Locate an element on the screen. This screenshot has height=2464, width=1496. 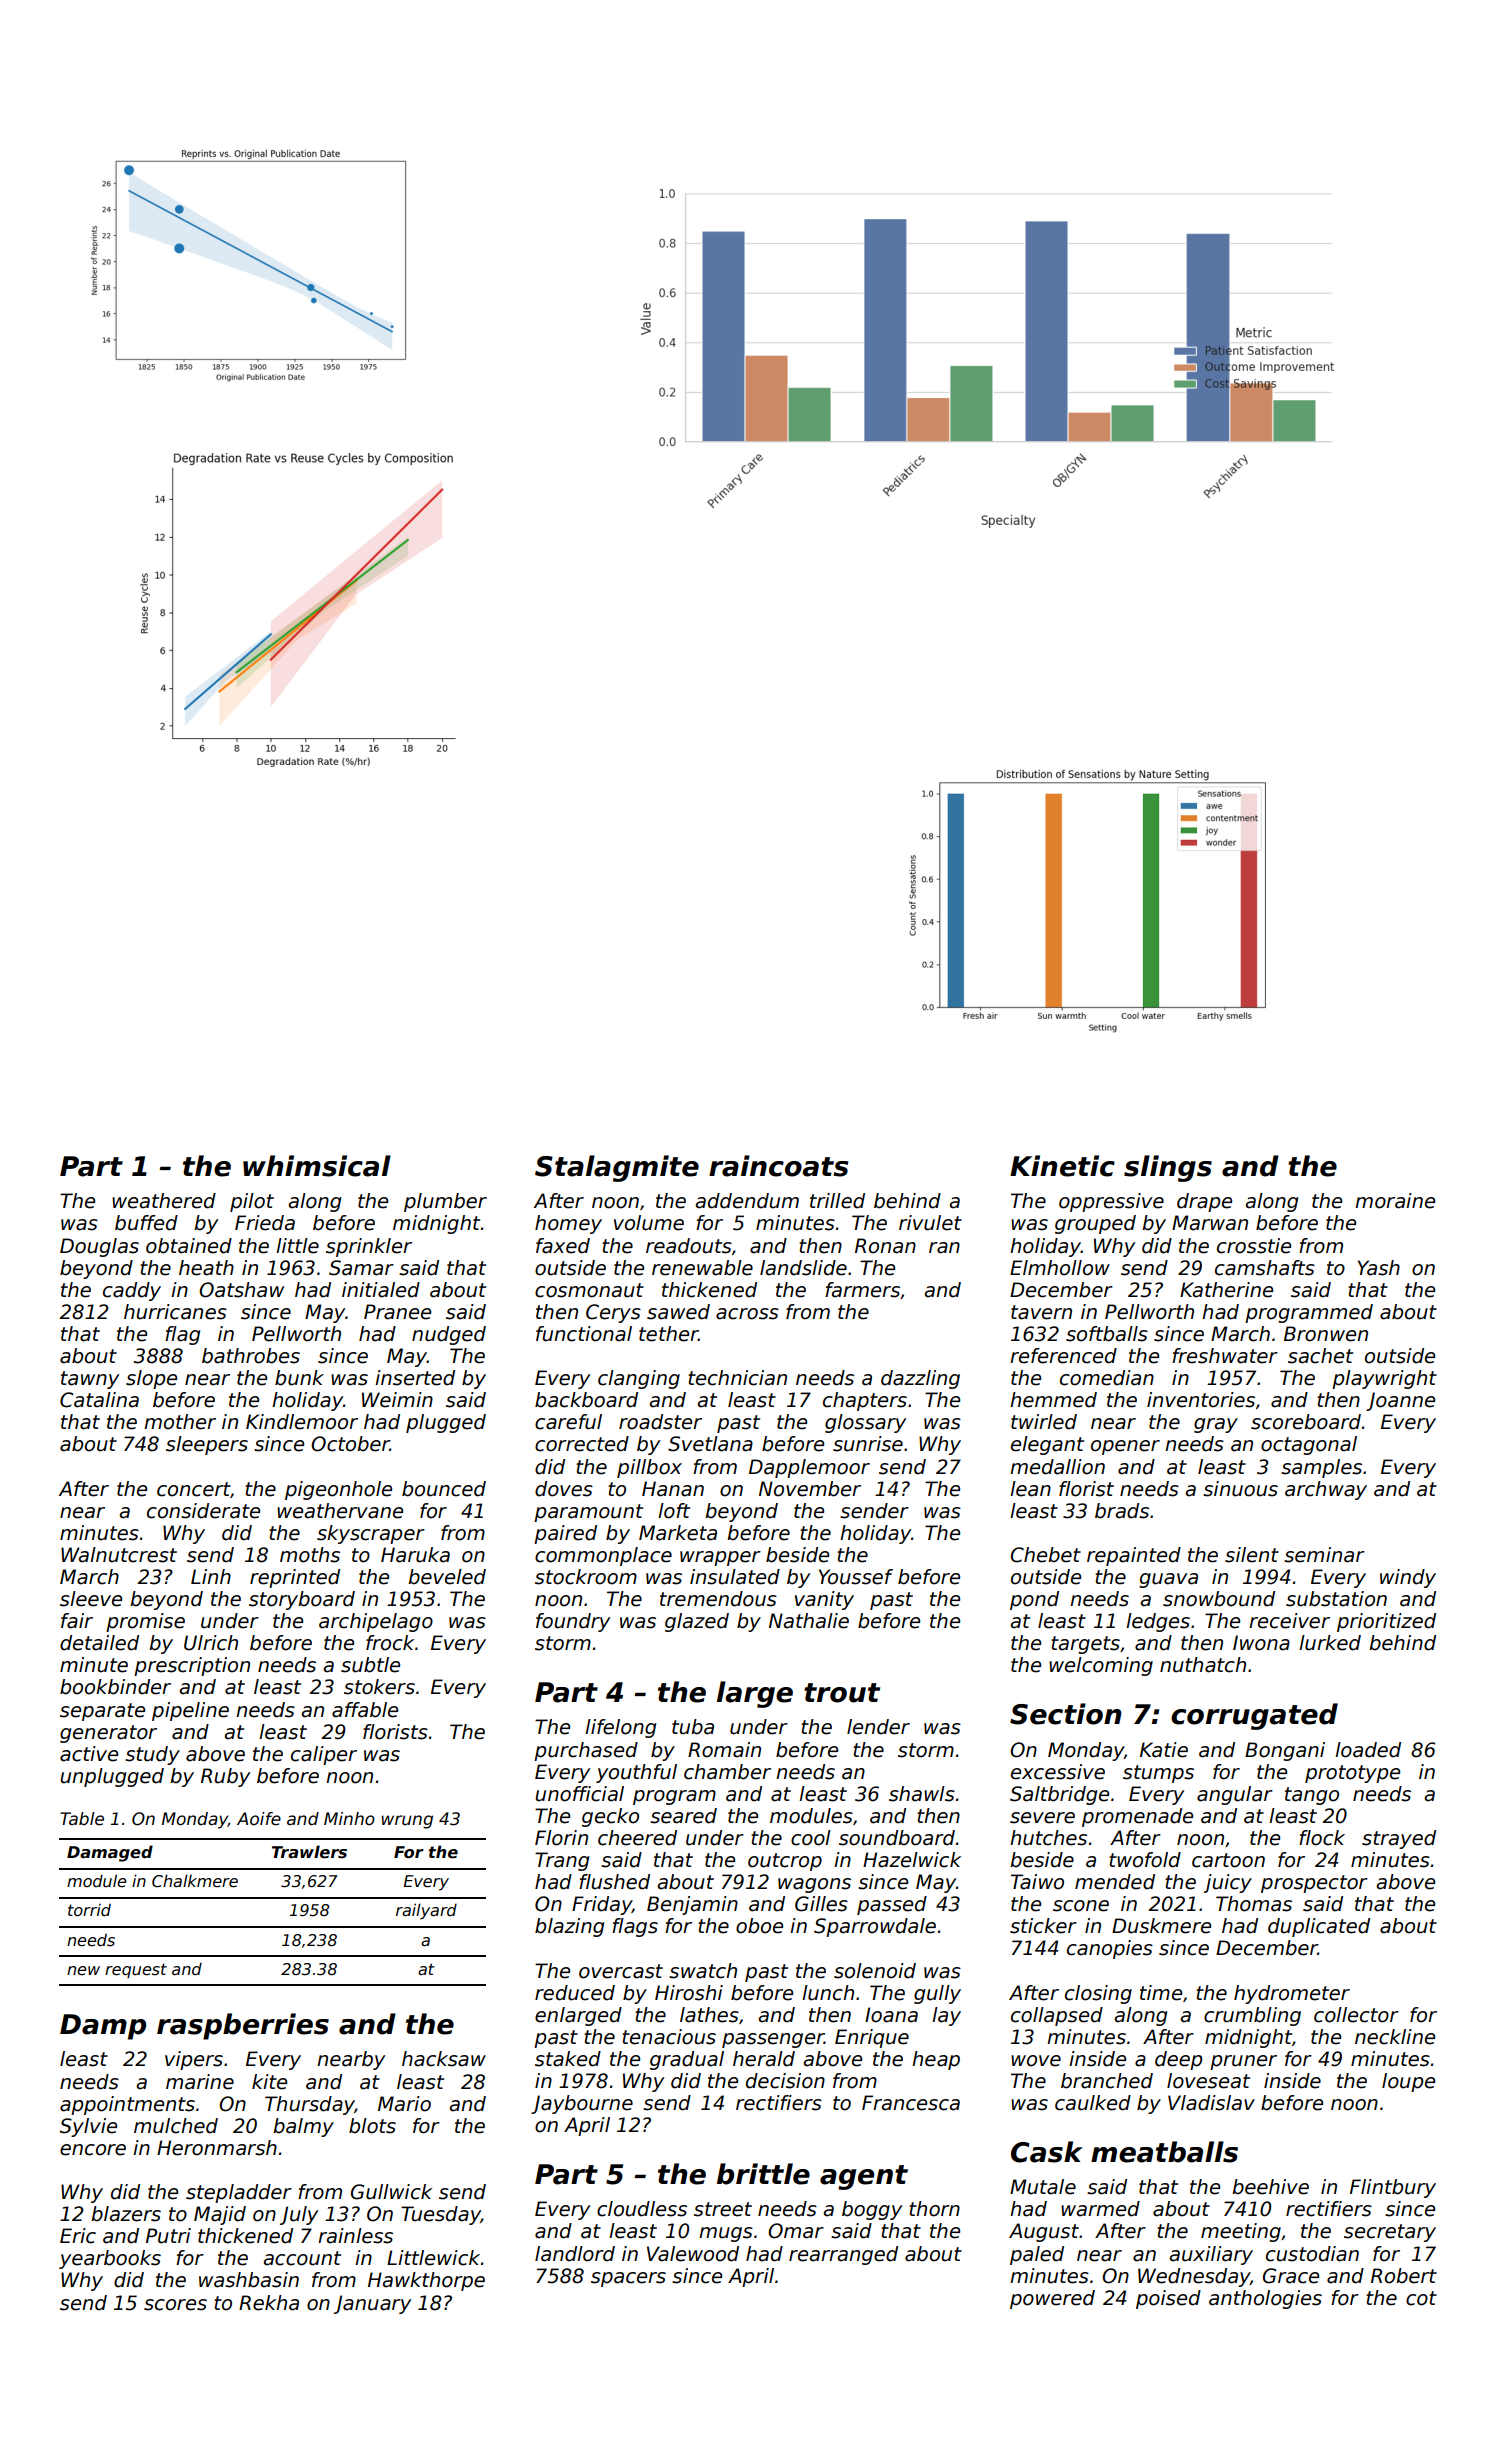
weathered is located at coordinates (164, 1201).
